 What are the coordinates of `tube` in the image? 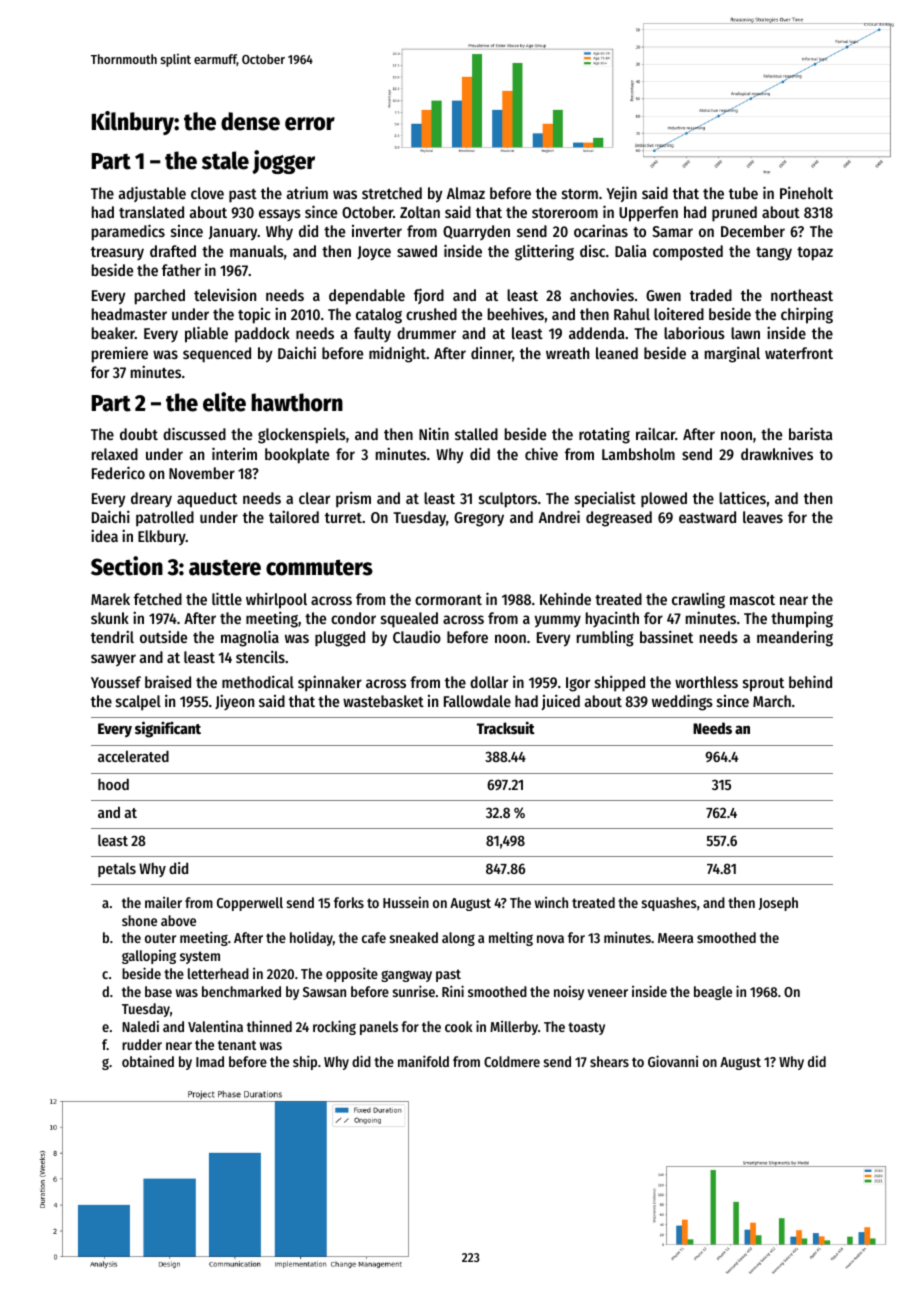 It's located at (743, 193).
